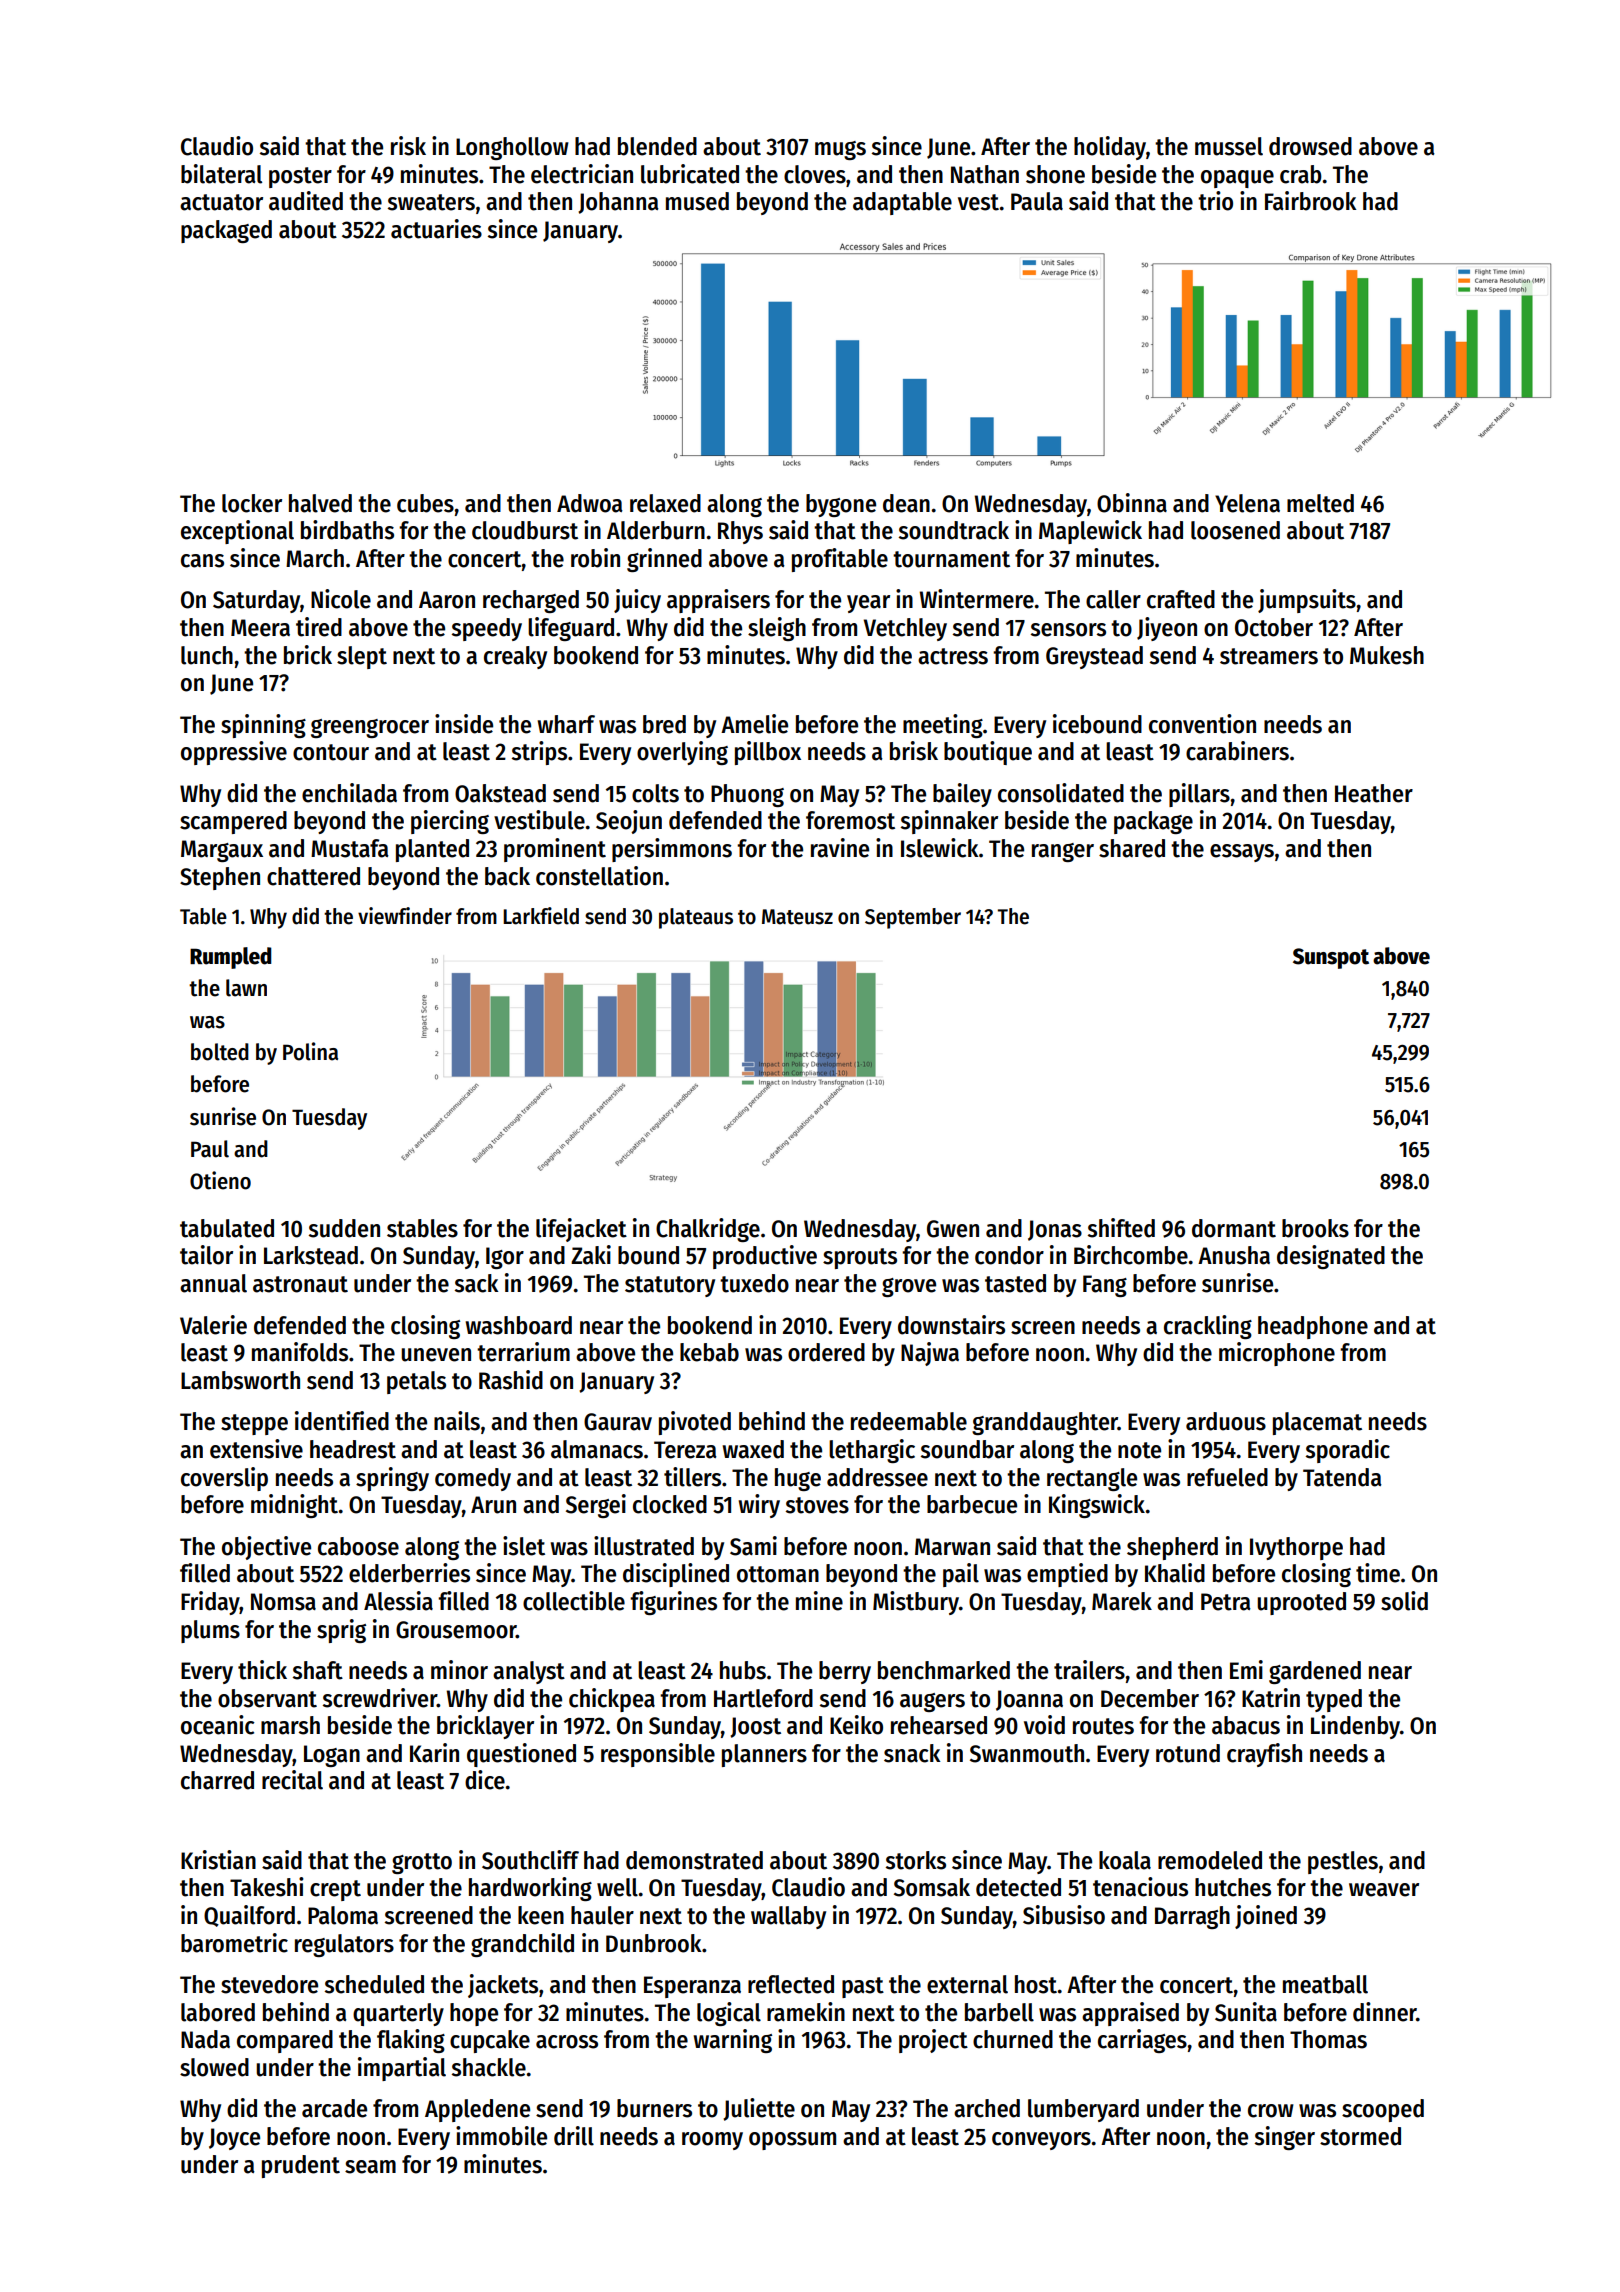  I want to click on spinnaker, so click(949, 822).
